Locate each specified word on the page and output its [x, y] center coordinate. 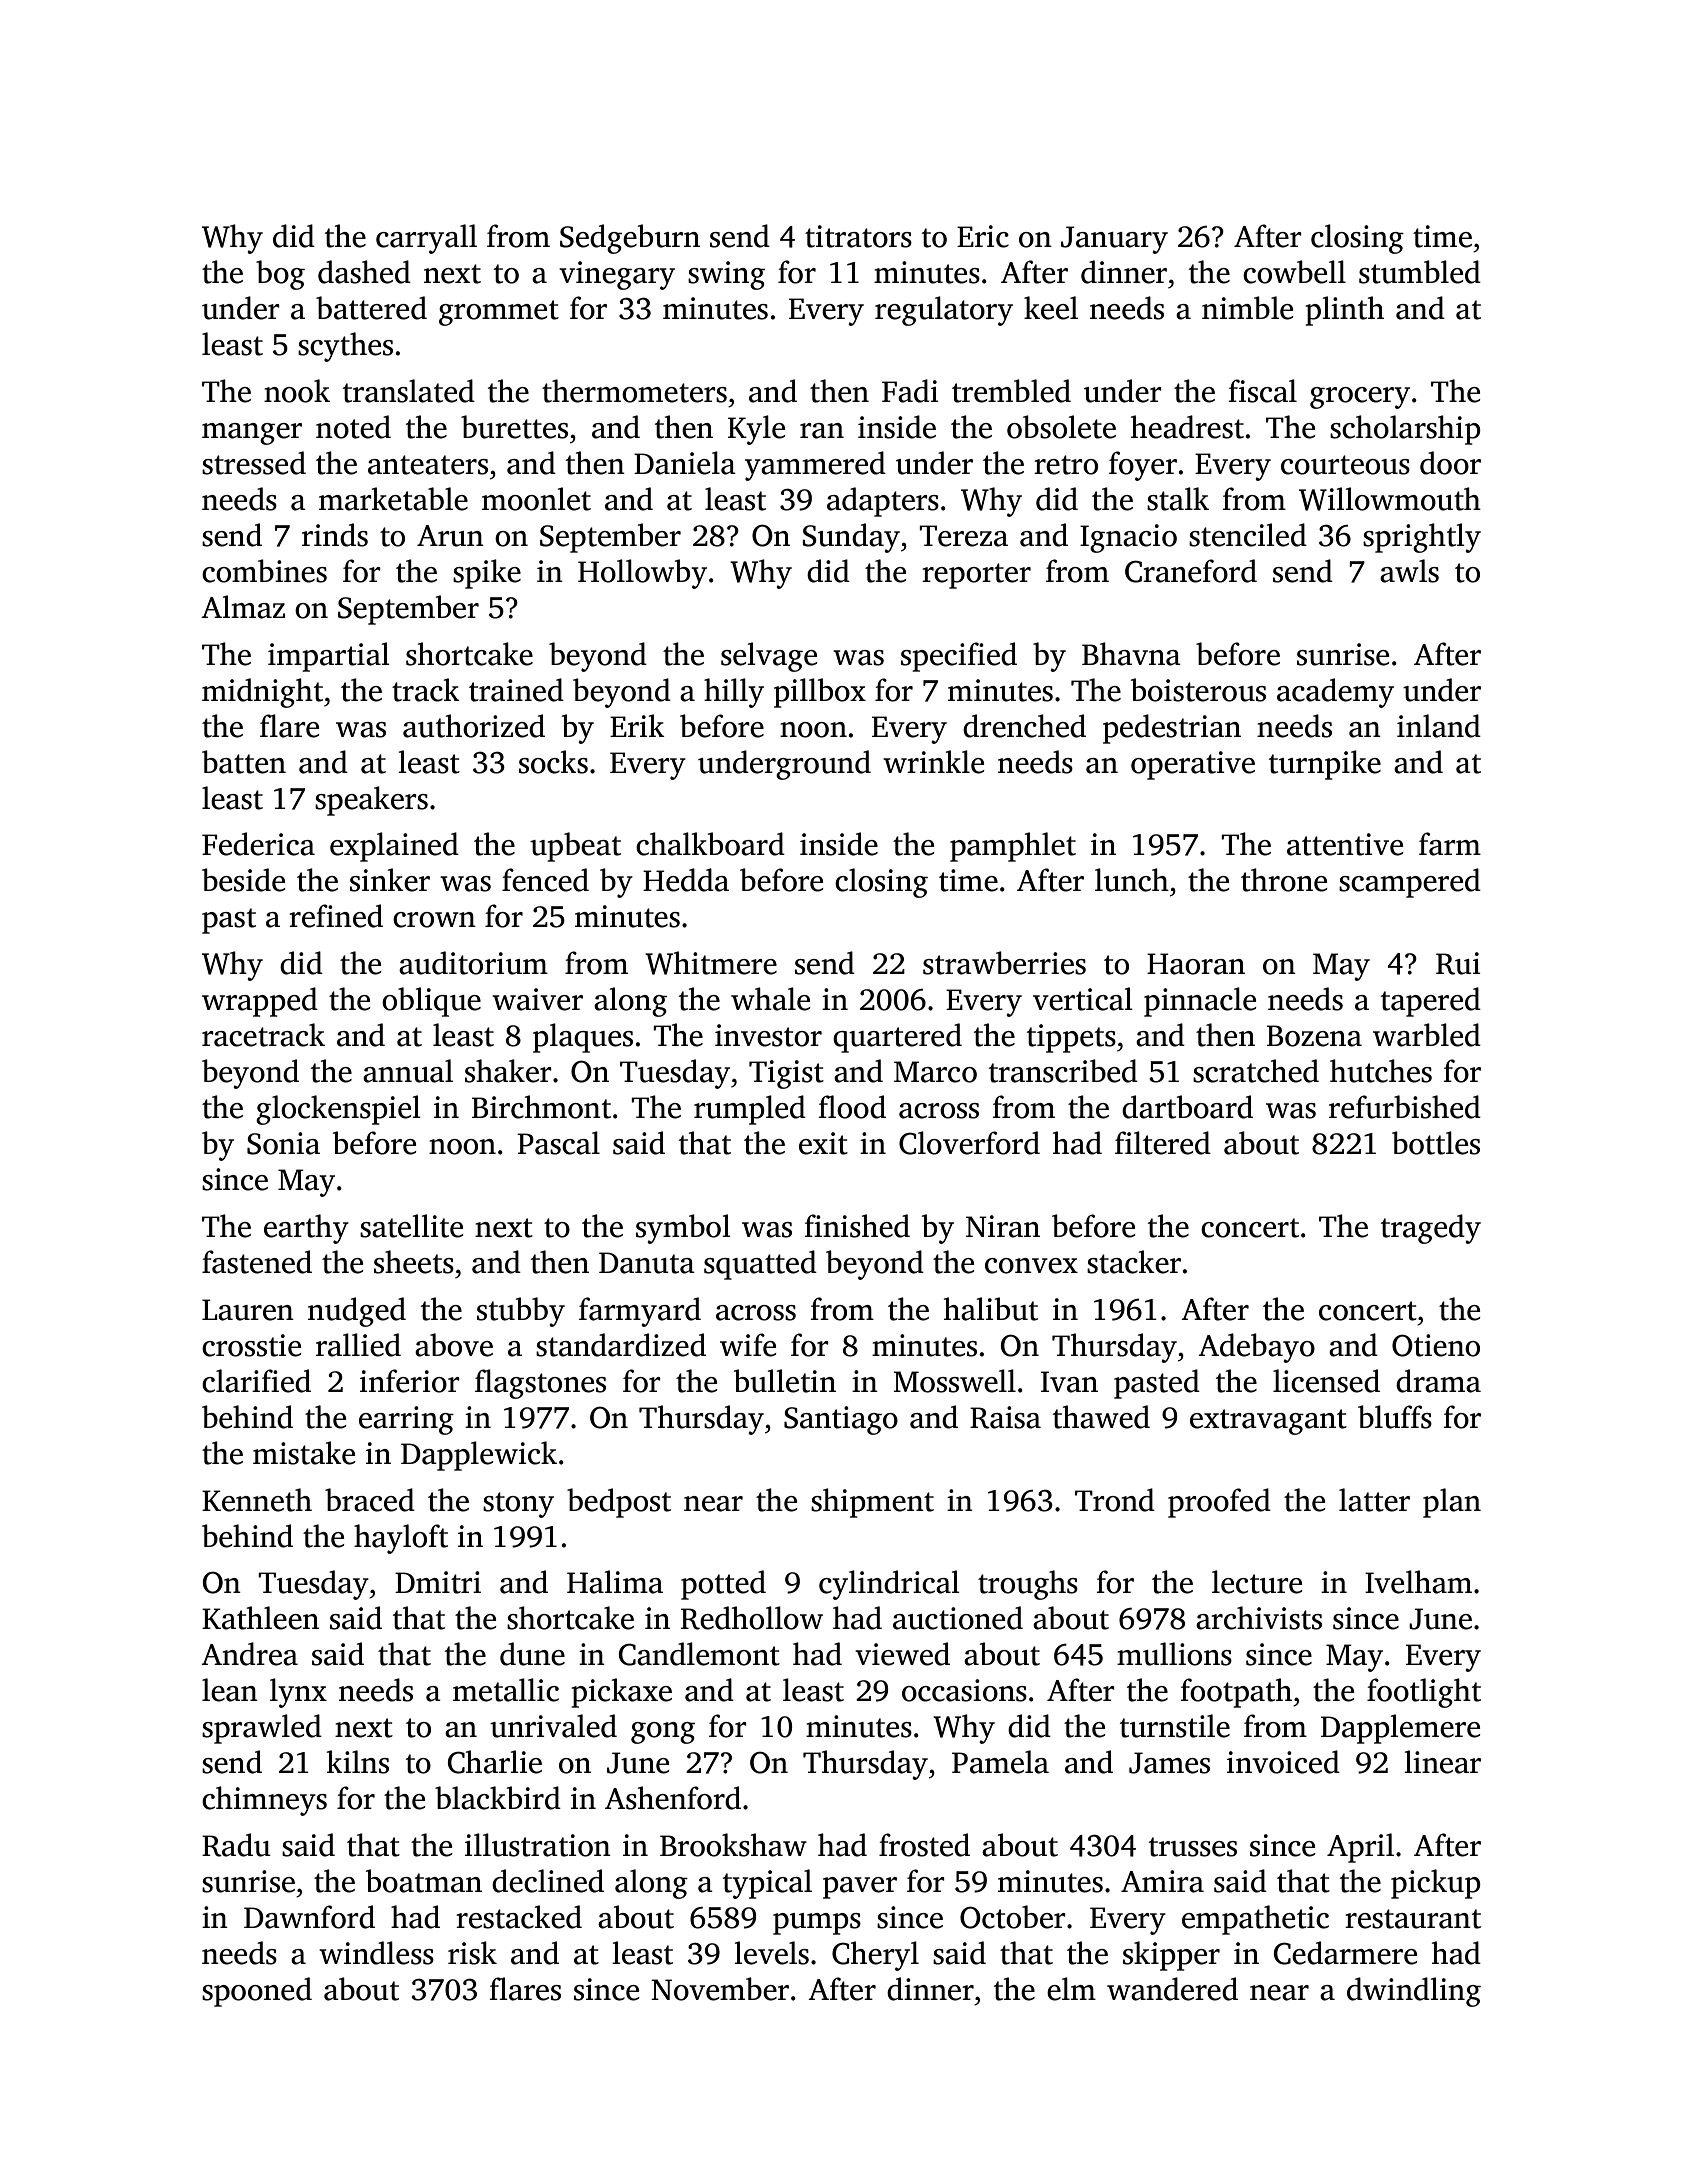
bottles [1436, 1143]
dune [532, 1654]
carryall [426, 239]
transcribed [1063, 1071]
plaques [583, 1038]
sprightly [1422, 538]
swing [726, 275]
